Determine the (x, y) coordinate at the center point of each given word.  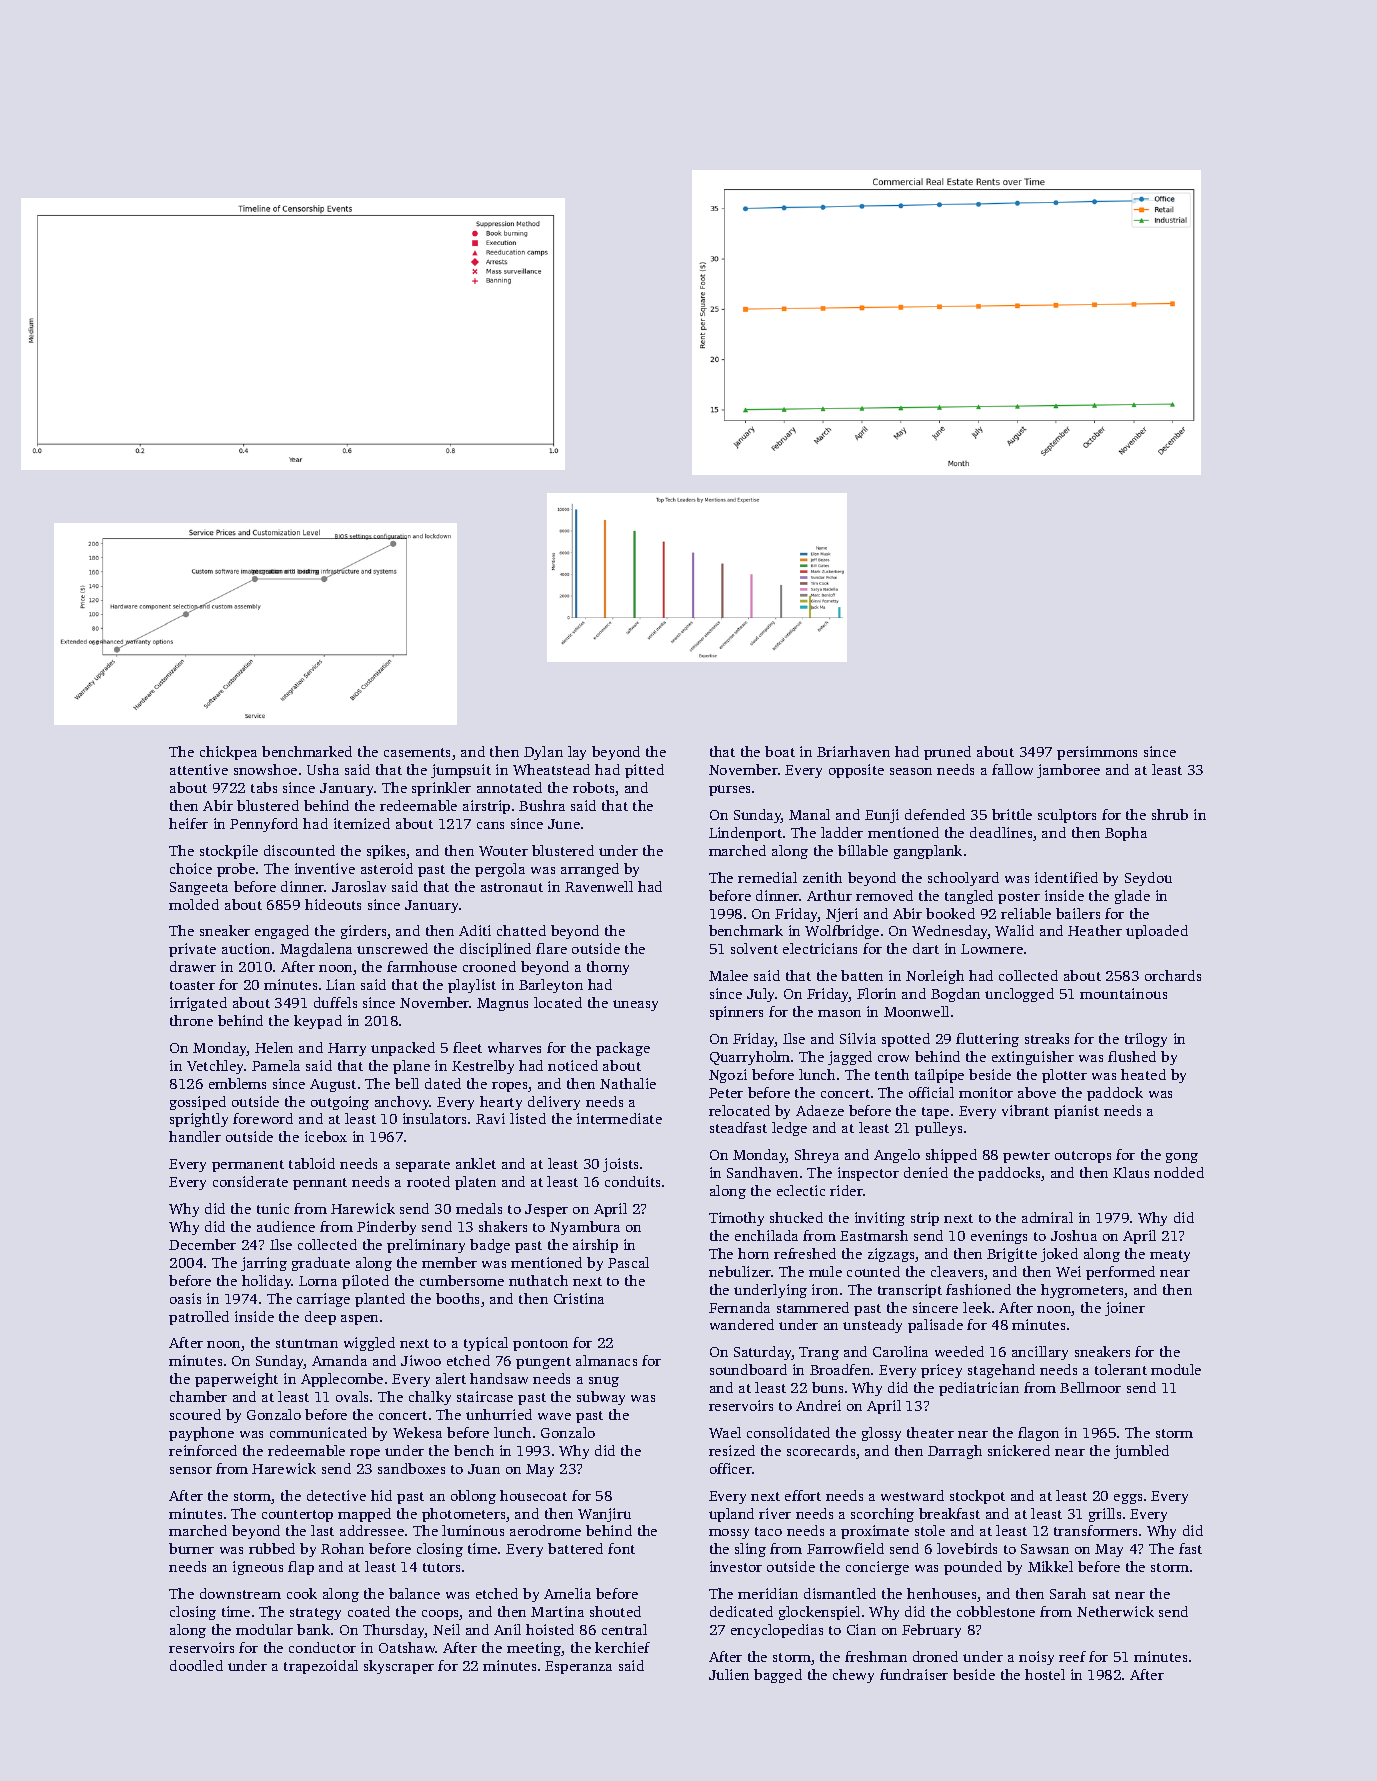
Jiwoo (421, 1360)
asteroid (387, 868)
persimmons (1097, 753)
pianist (1076, 1112)
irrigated (198, 1004)
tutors (441, 1567)
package (623, 1049)
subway (601, 1398)
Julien (729, 1674)
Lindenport (745, 834)
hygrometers (1083, 1291)
